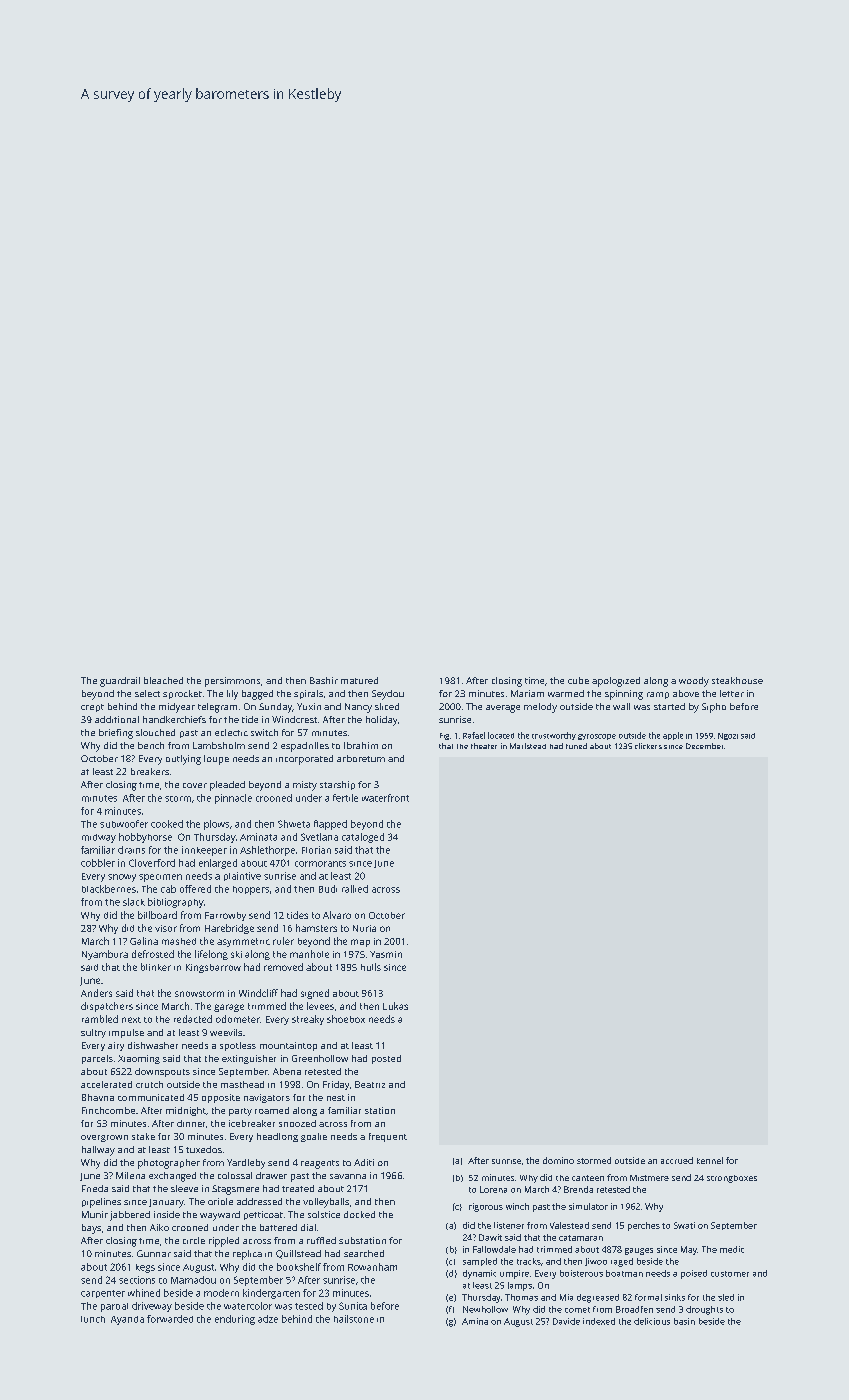 The image size is (849, 1400). Describe the element at coordinates (732, 1179) in the page. I see `strongboxes` at that location.
